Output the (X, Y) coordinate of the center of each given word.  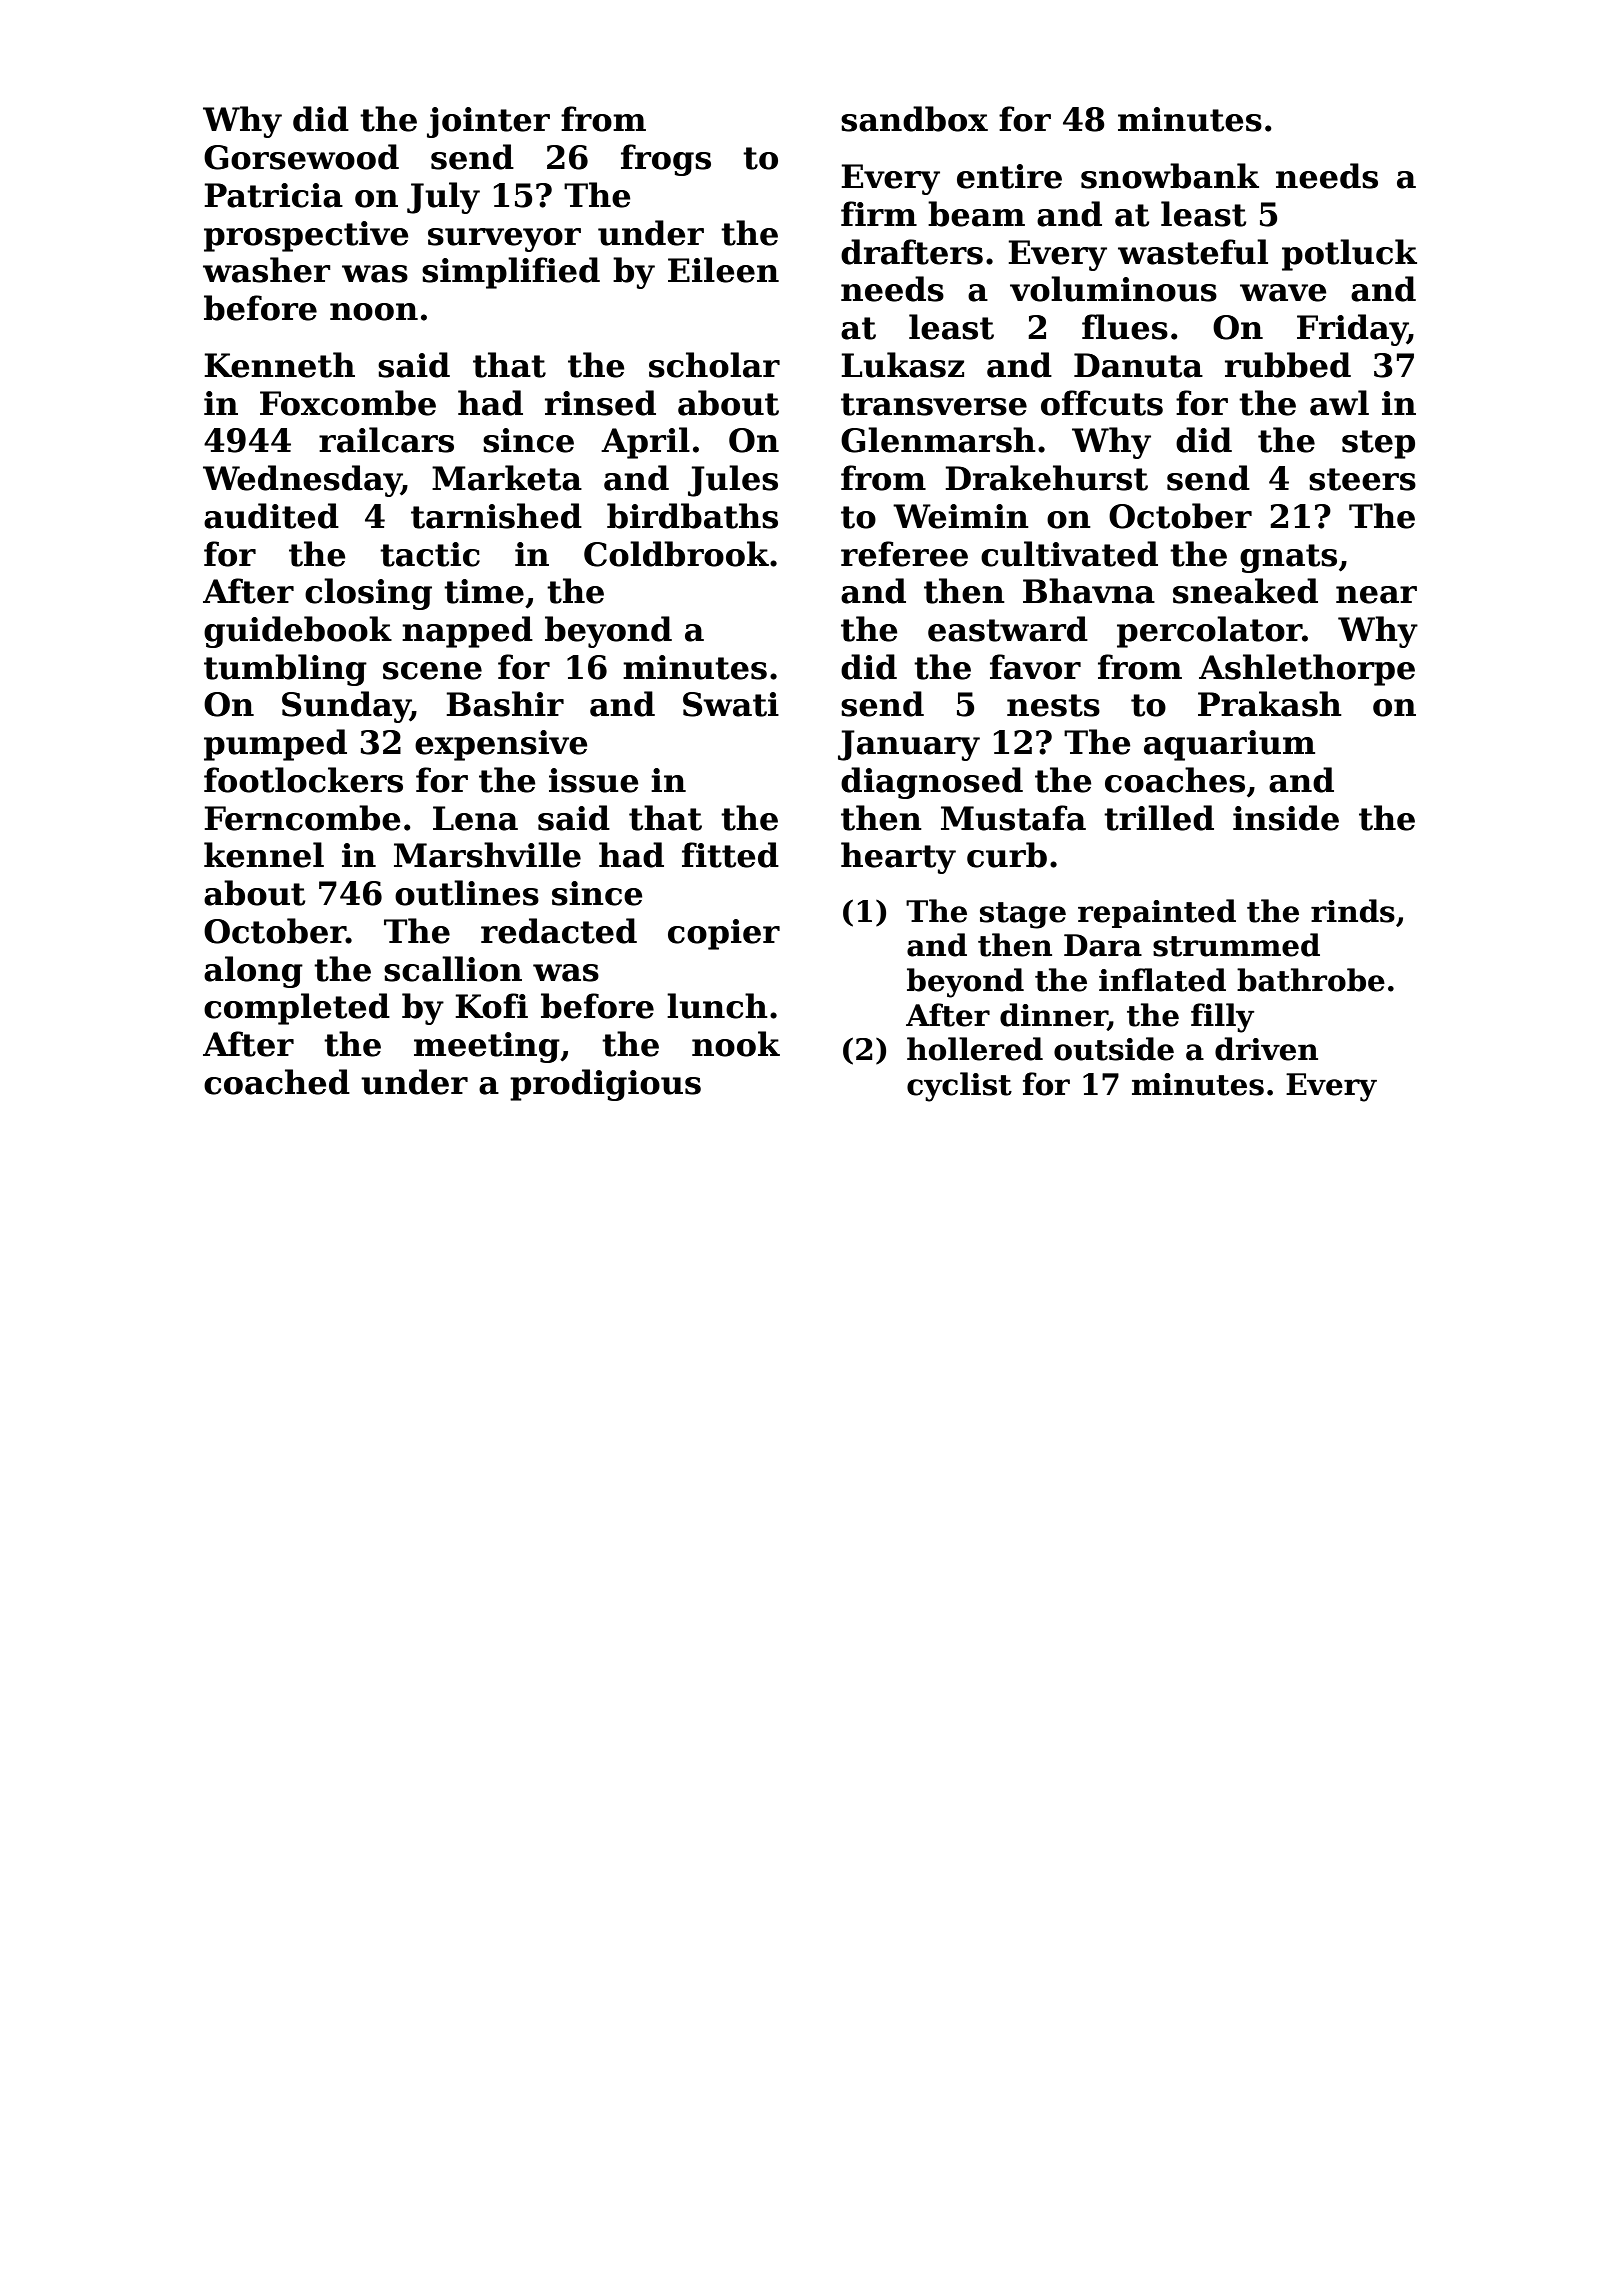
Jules (733, 481)
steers (1362, 479)
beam (976, 214)
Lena (475, 818)
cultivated (1069, 554)
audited (271, 516)
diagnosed (932, 783)
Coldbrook (676, 554)
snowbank (1170, 176)
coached (277, 1082)
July (443, 198)
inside (1286, 818)
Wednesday (302, 481)
